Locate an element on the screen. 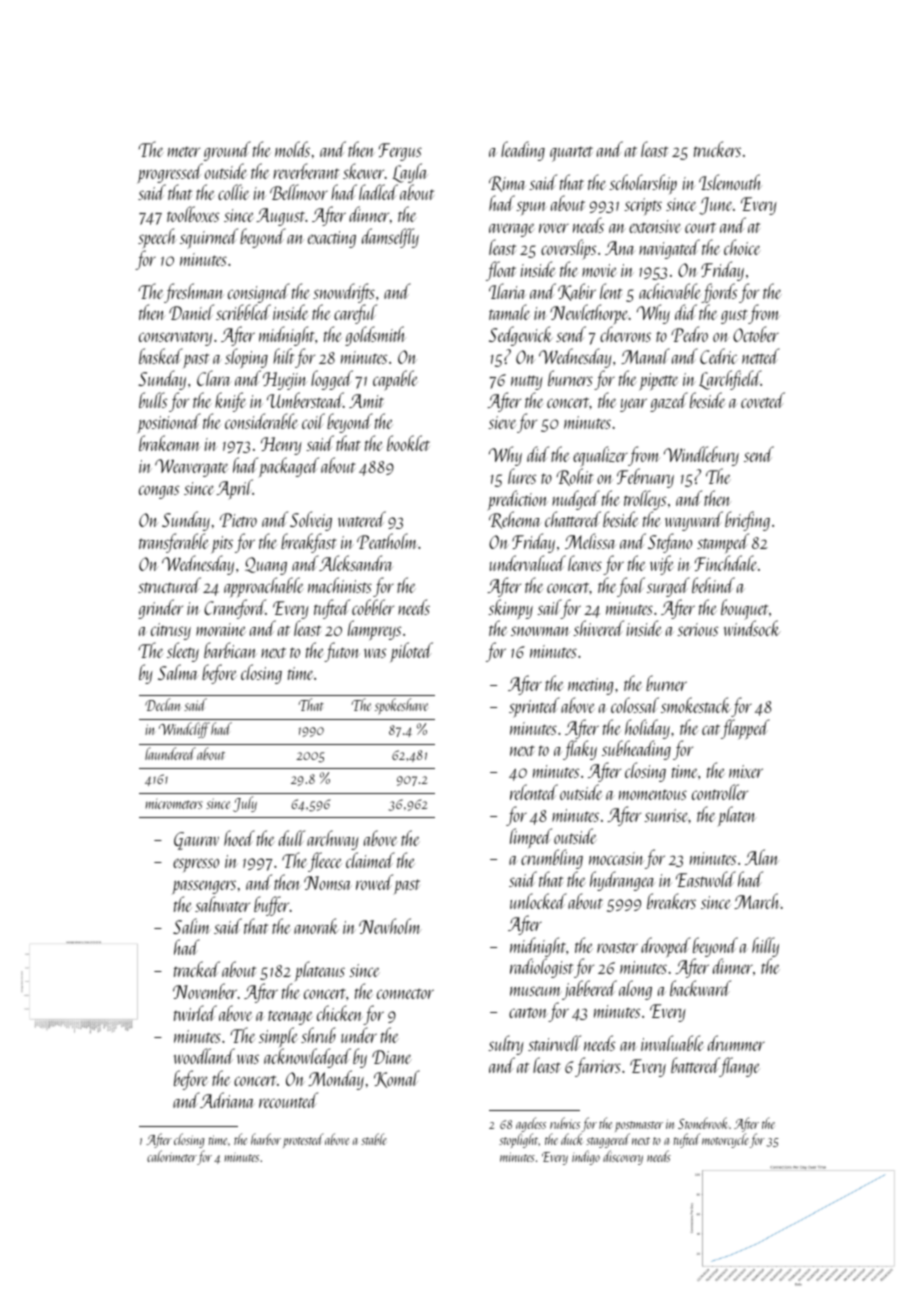 The width and height of the screenshot is (924, 1311). Fergus is located at coordinates (400, 152).
